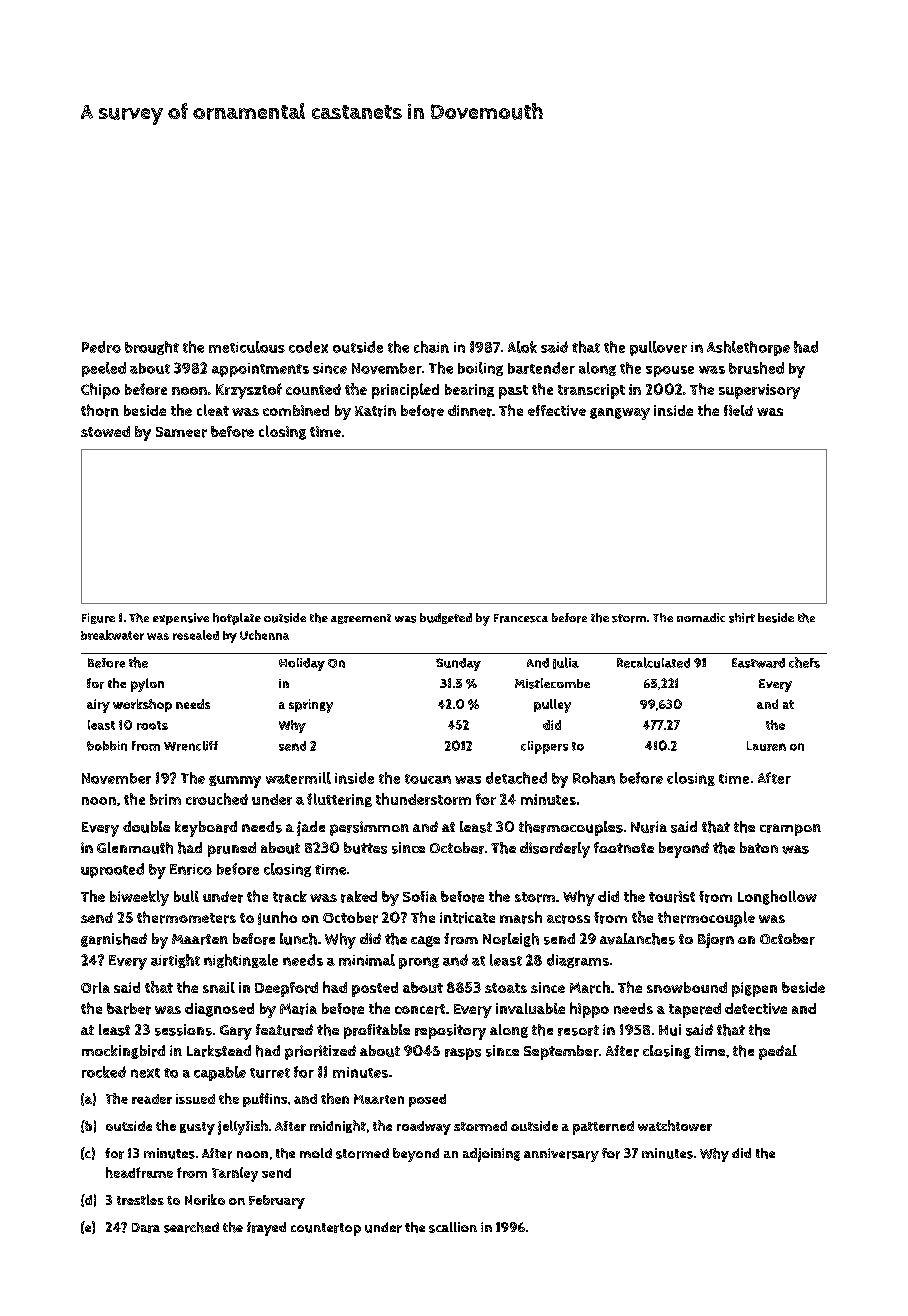 The width and height of the screenshot is (908, 1316). Describe the element at coordinates (308, 347) in the screenshot. I see `codex` at that location.
